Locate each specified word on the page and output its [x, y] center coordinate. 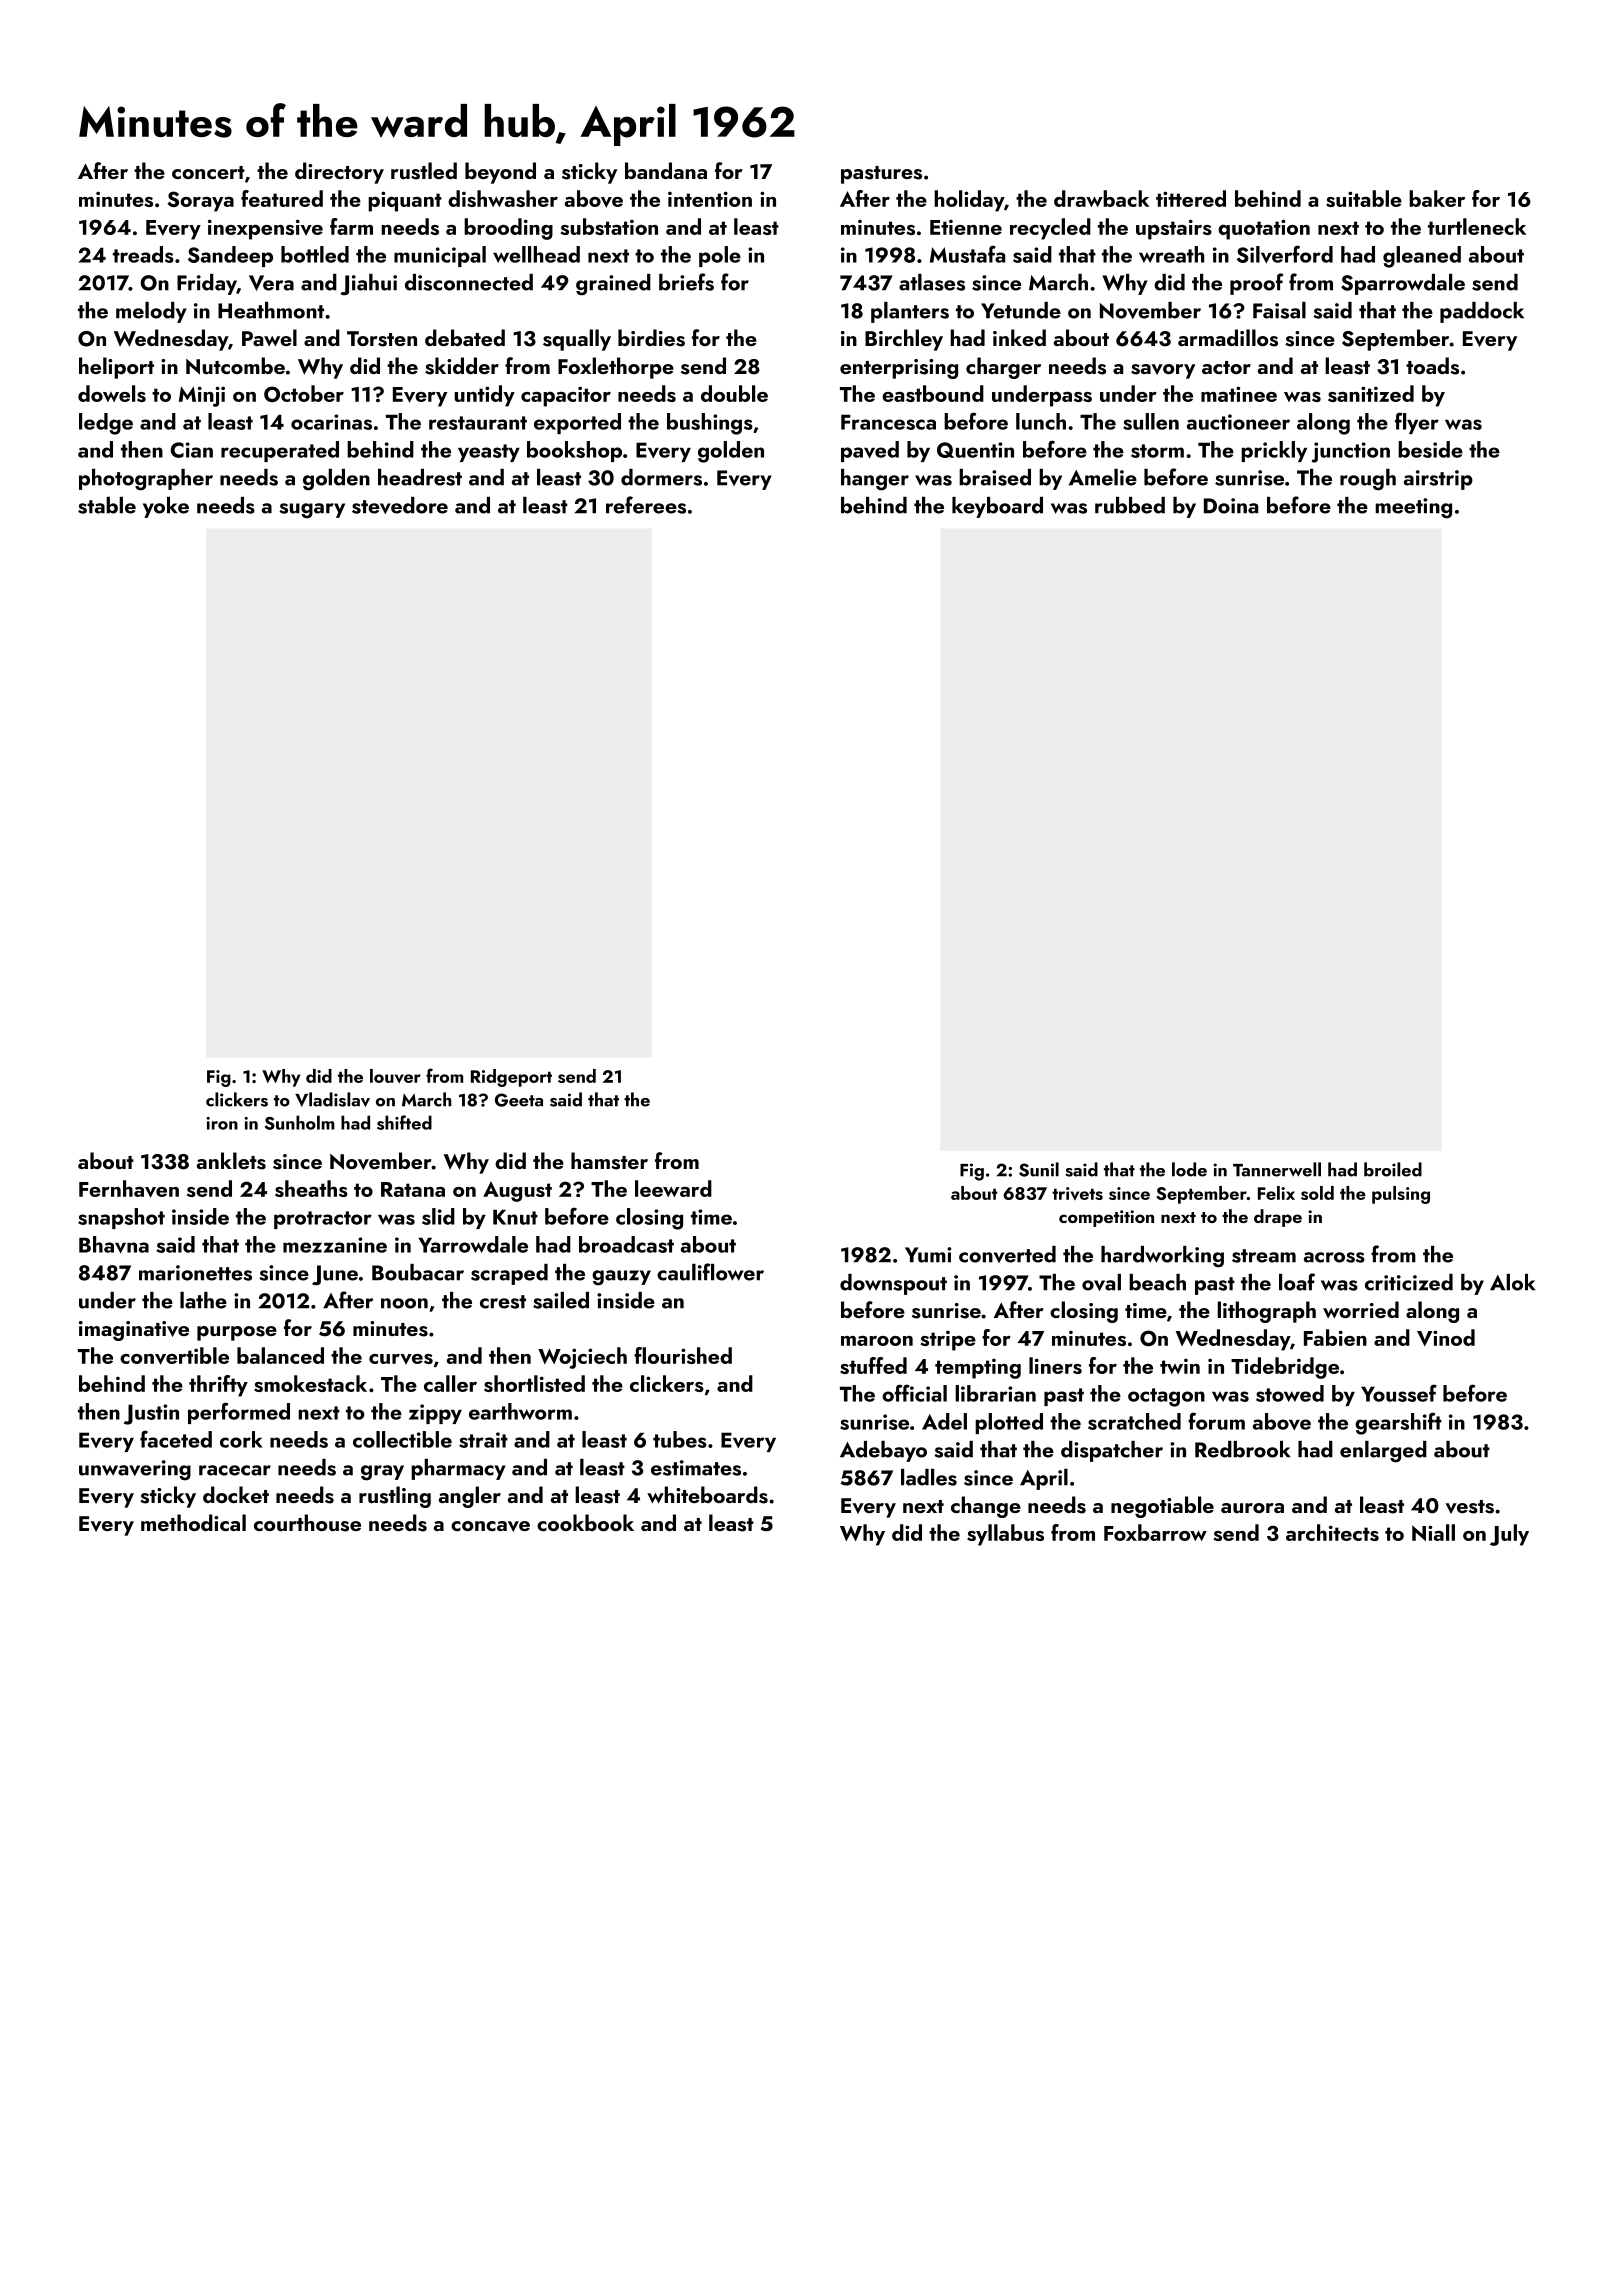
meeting [1413, 508]
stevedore [400, 505]
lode [1189, 1169]
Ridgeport [511, 1078]
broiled [1393, 1169]
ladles [929, 1477]
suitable [1364, 198]
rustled [424, 171]
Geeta [519, 1100]
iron [222, 1123]
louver [395, 1076]
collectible [402, 1439]
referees [646, 505]
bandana [666, 170]
